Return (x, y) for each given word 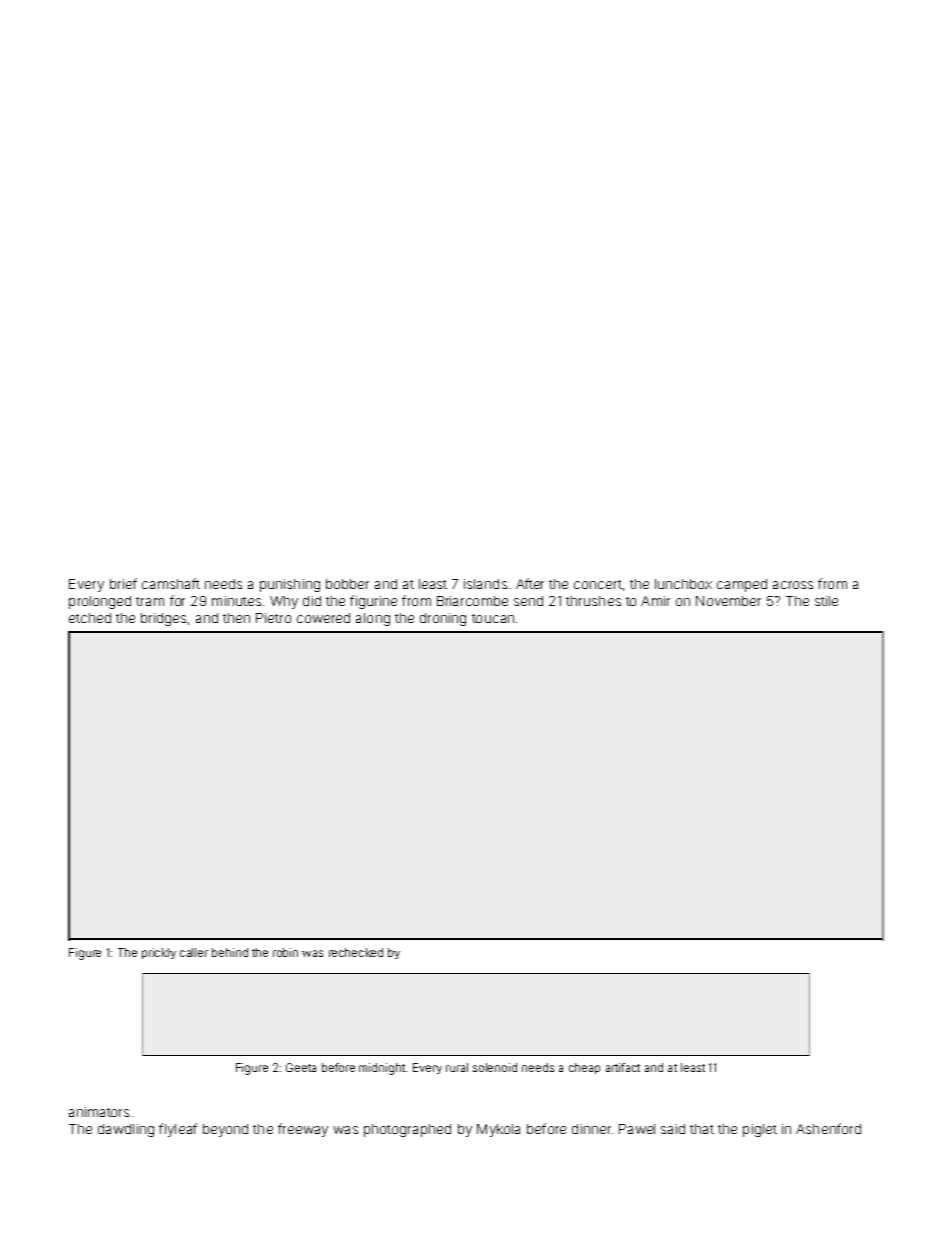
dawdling (126, 1130)
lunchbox (683, 584)
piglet (760, 1130)
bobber (347, 584)
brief (123, 583)
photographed (407, 1130)
